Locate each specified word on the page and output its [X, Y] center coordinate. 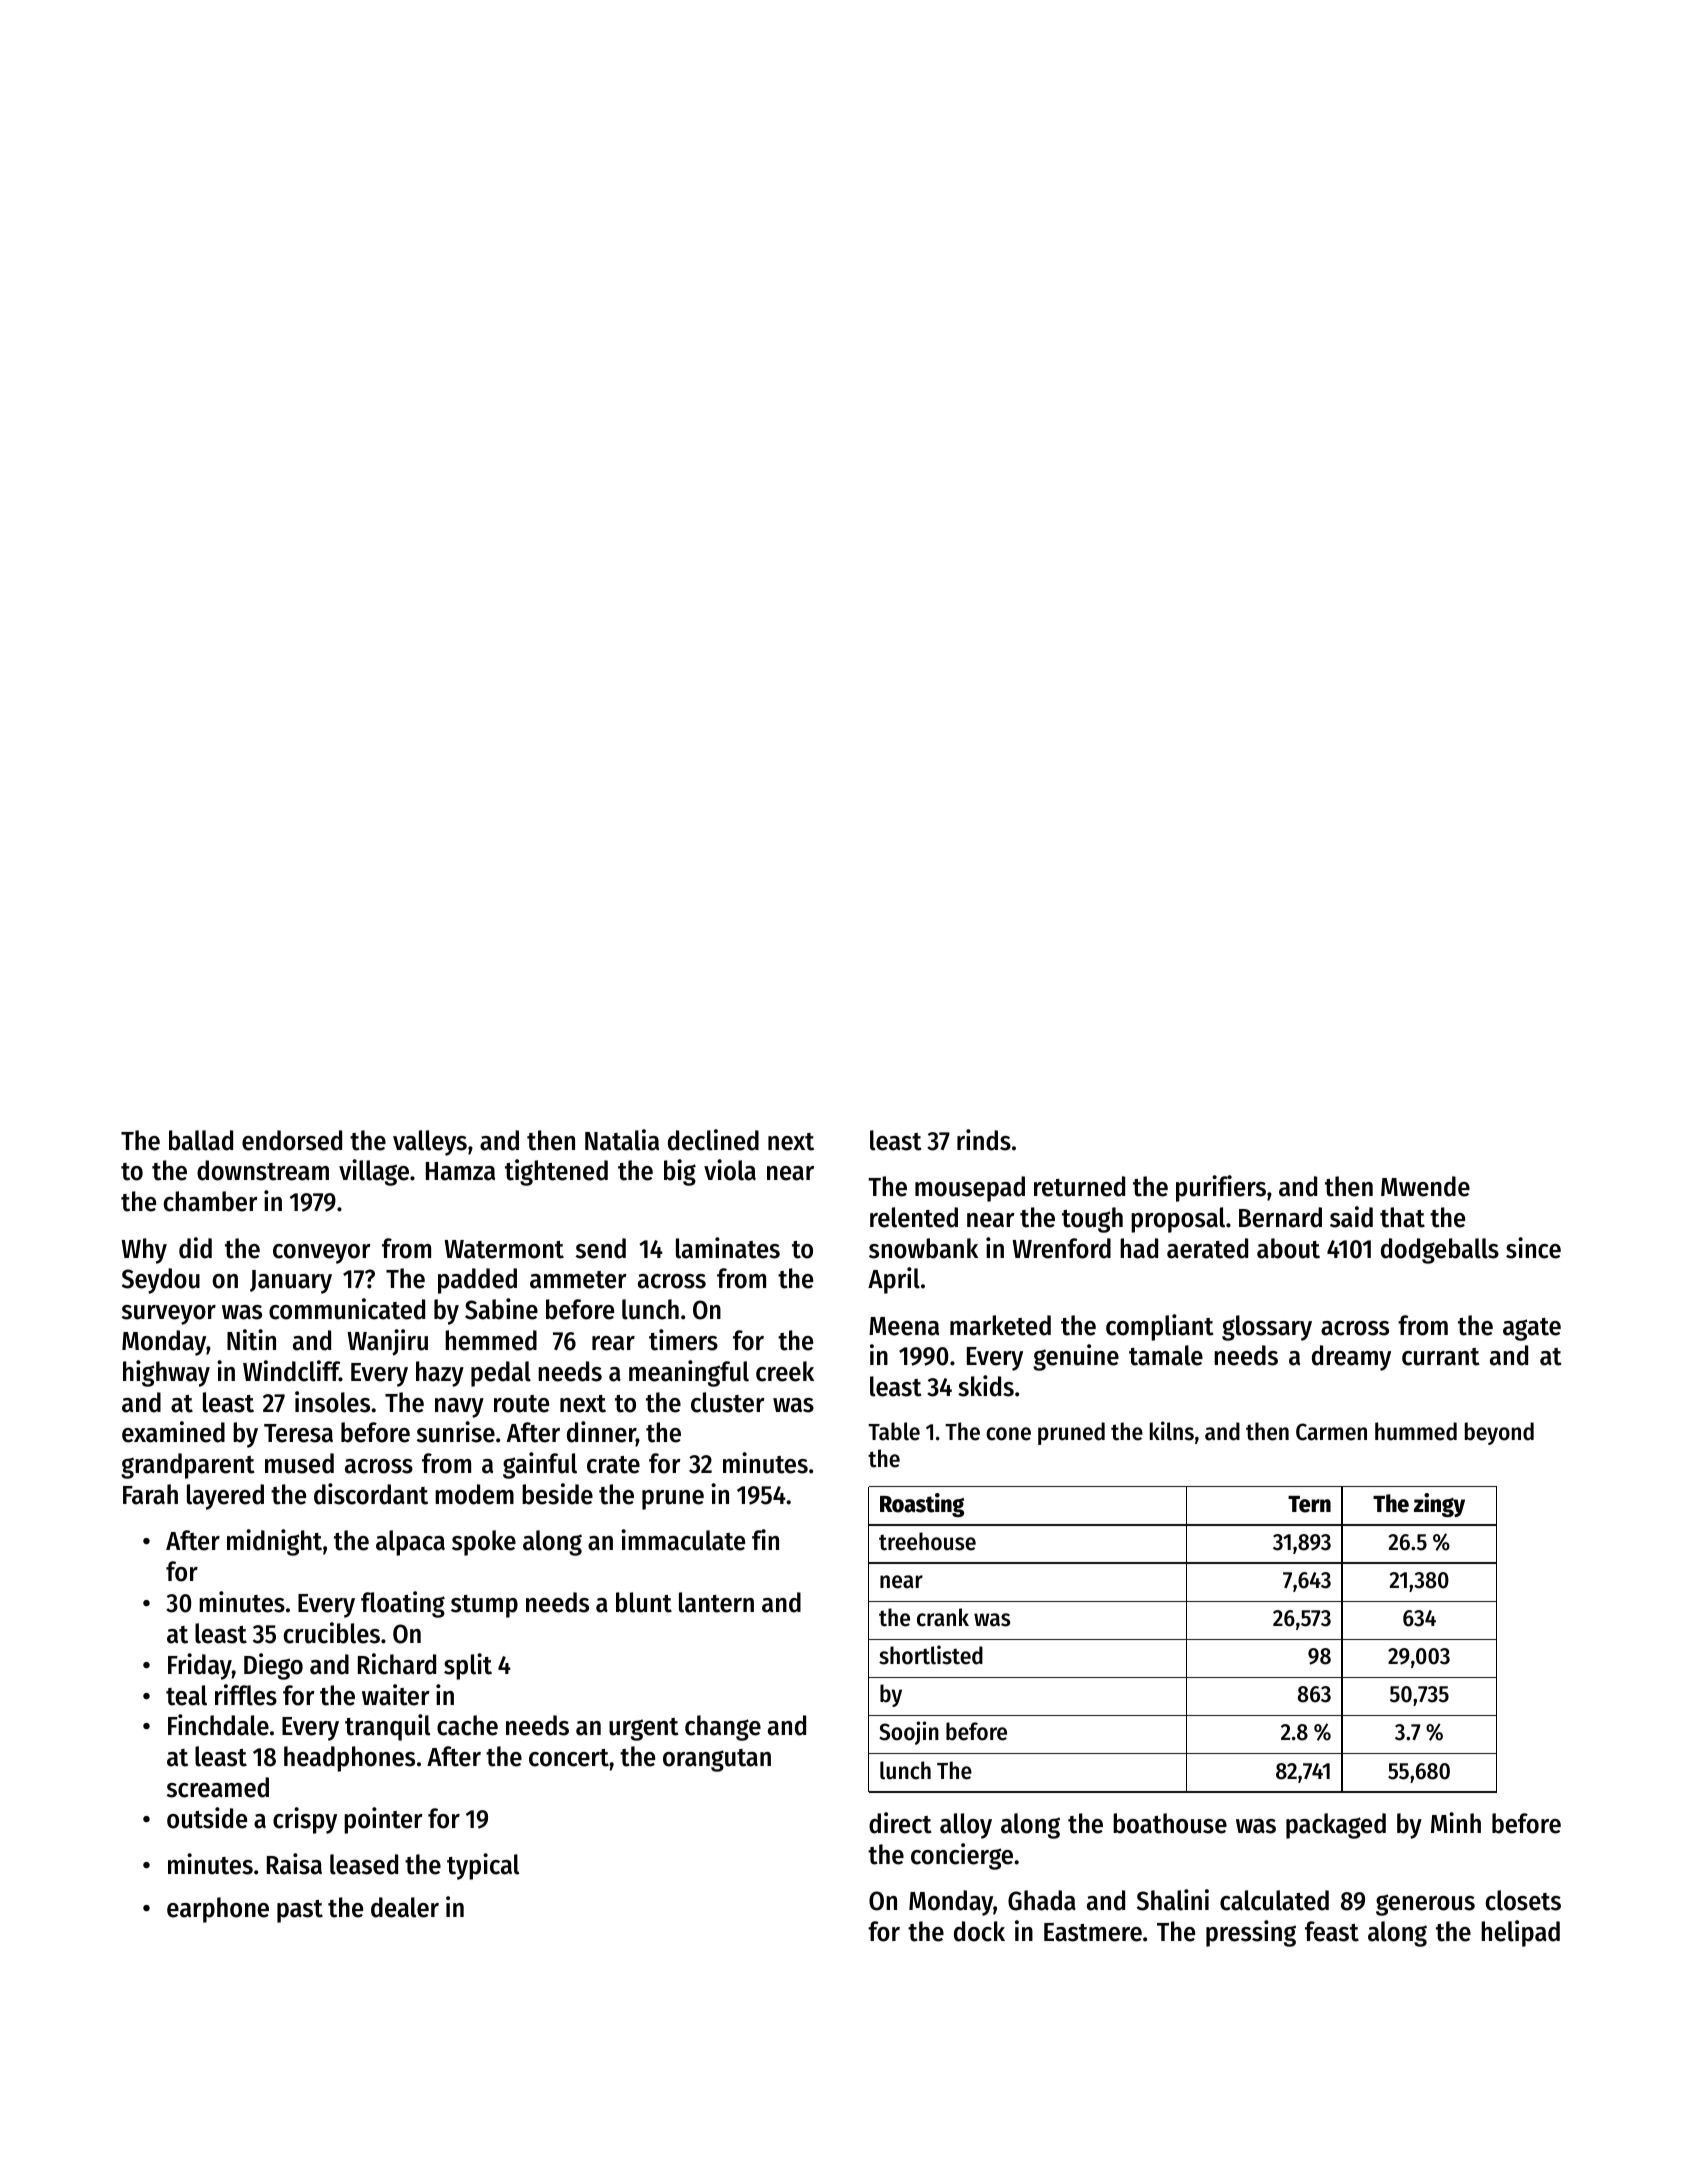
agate [1532, 1329]
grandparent [188, 1466]
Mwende [1425, 1186]
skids [986, 1386]
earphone [218, 1910]
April [894, 1280]
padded [477, 1281]
